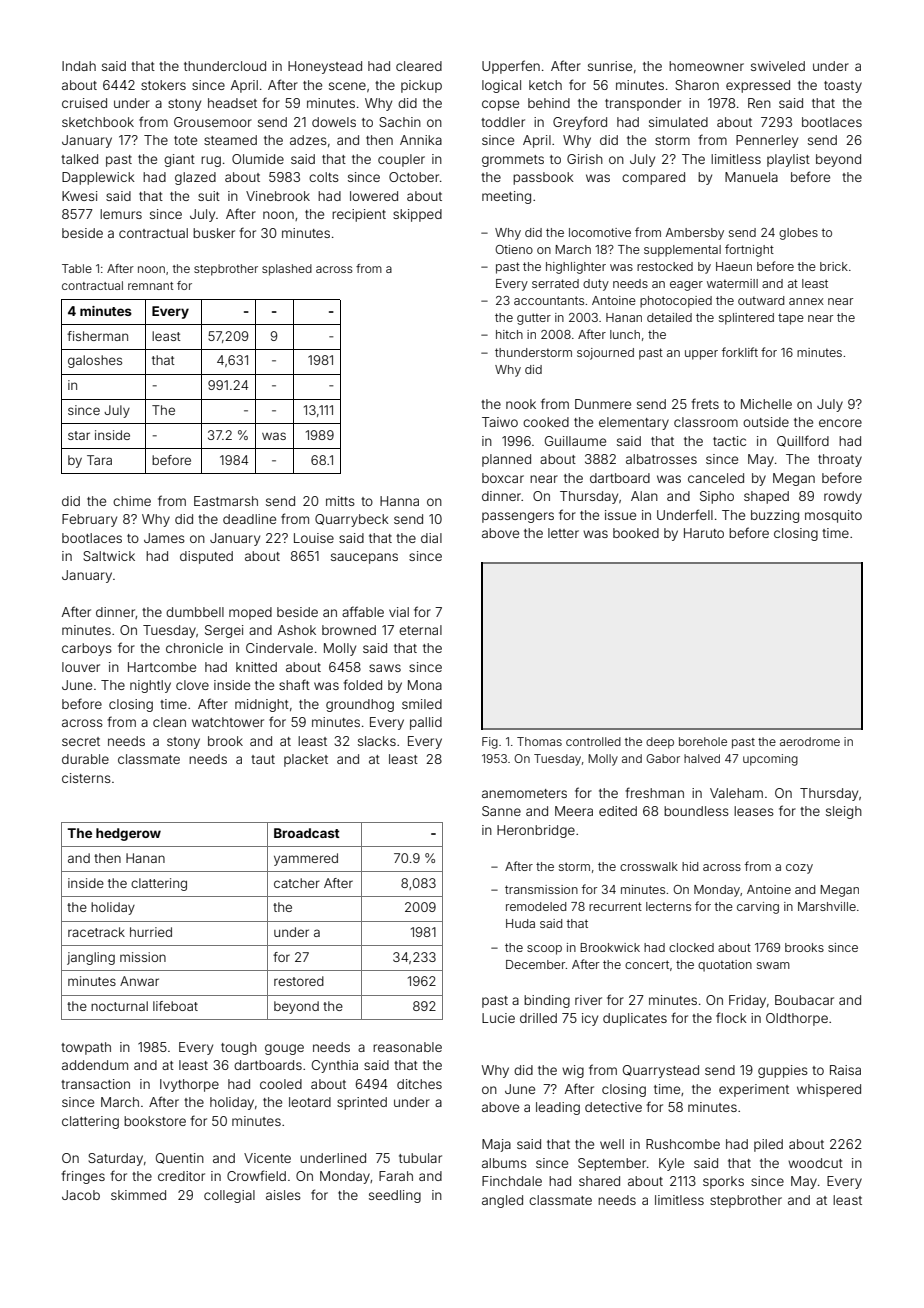  I want to click on wig, so click(573, 1071).
